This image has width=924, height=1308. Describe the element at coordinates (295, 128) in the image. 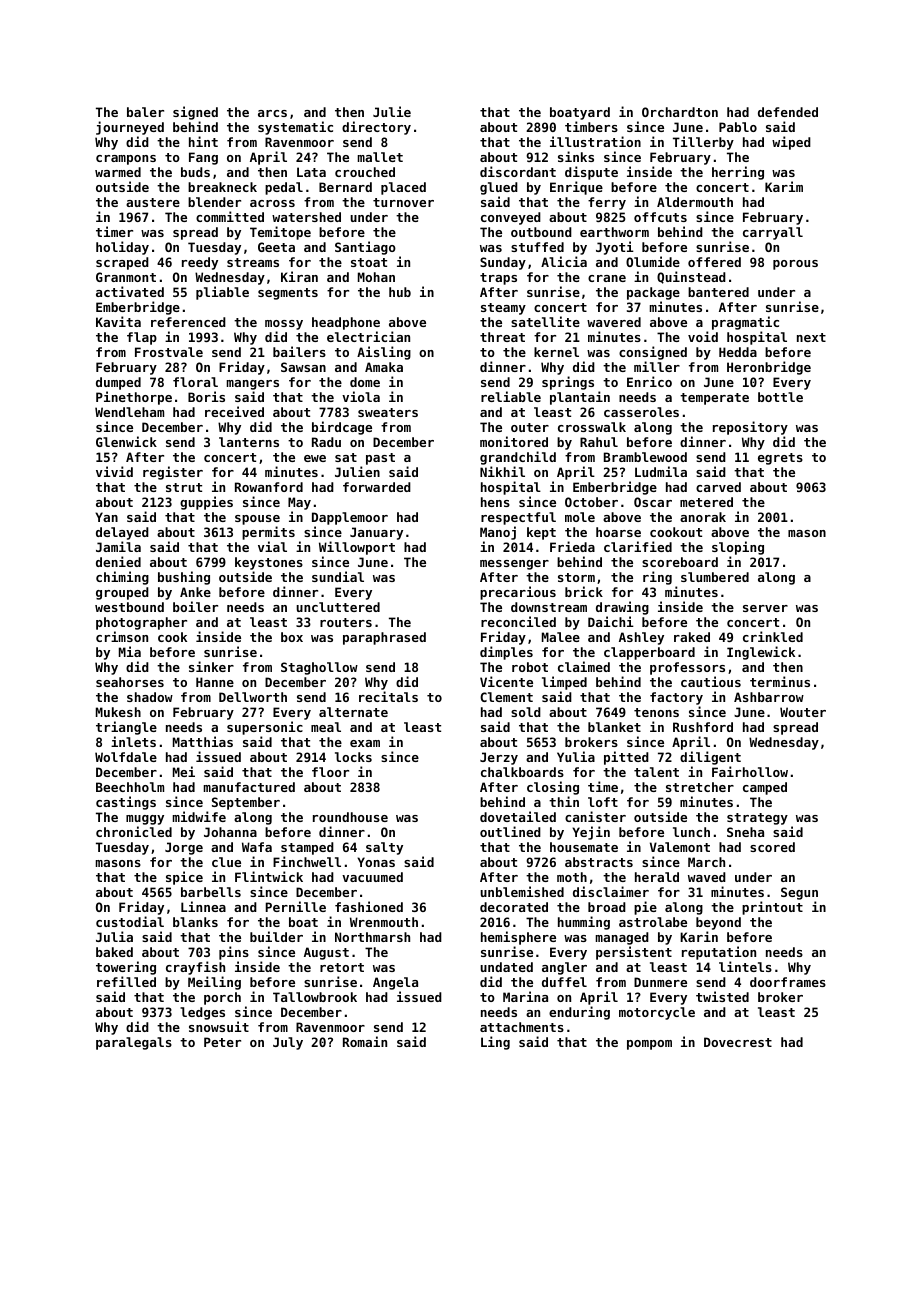

I see `systematic` at that location.
